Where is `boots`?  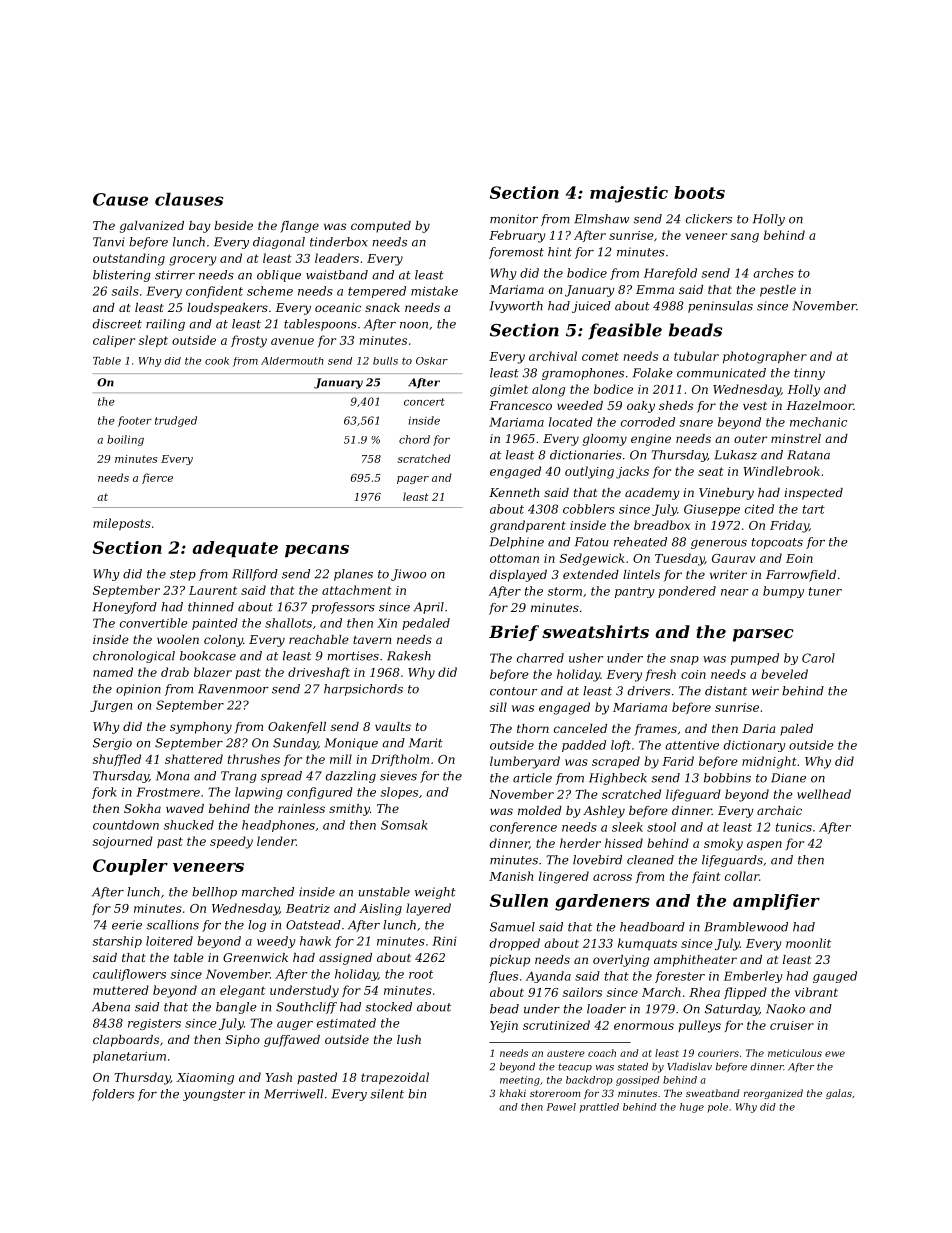 boots is located at coordinates (699, 192).
